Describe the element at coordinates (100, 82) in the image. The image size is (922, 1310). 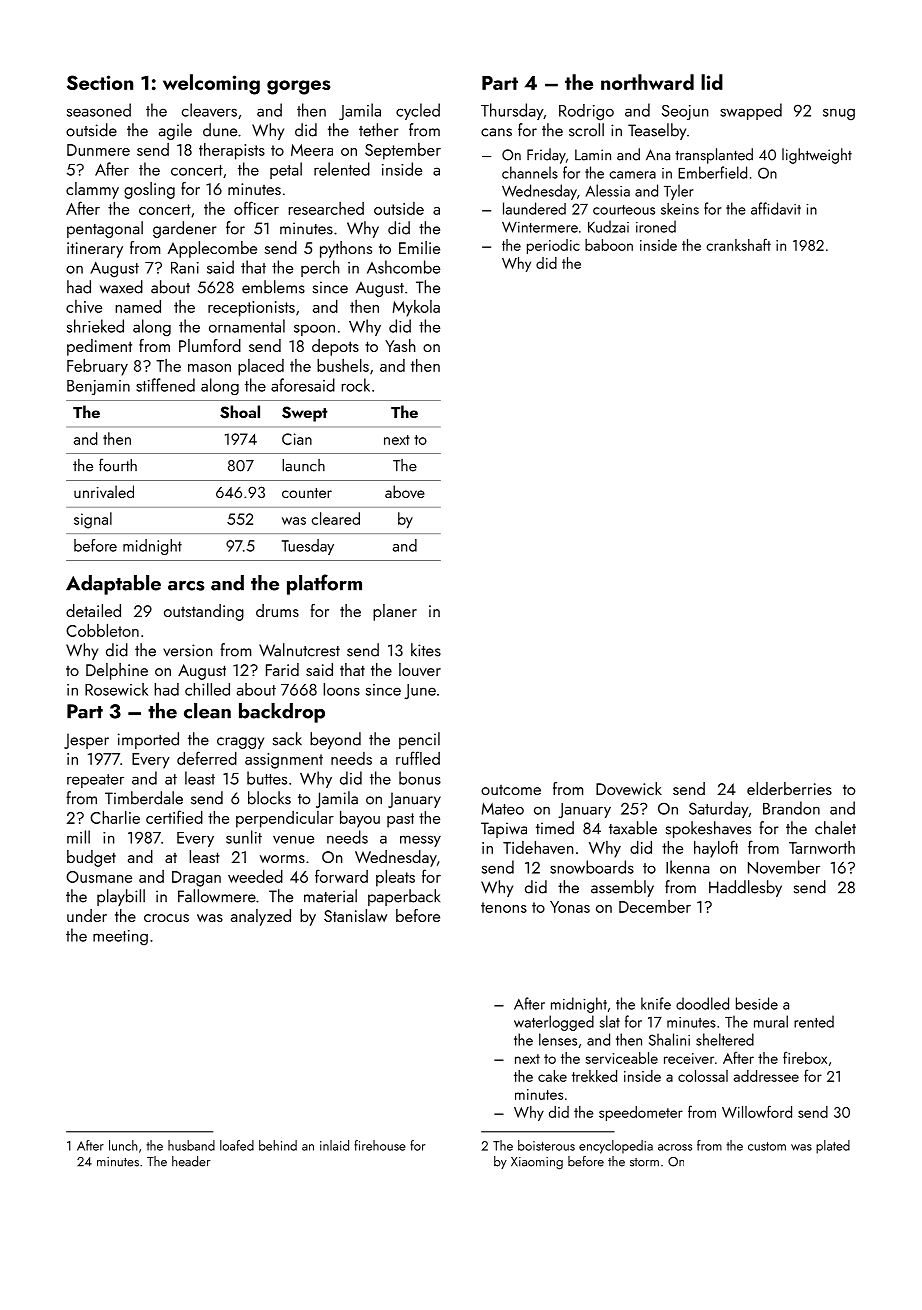
I see `Section` at that location.
